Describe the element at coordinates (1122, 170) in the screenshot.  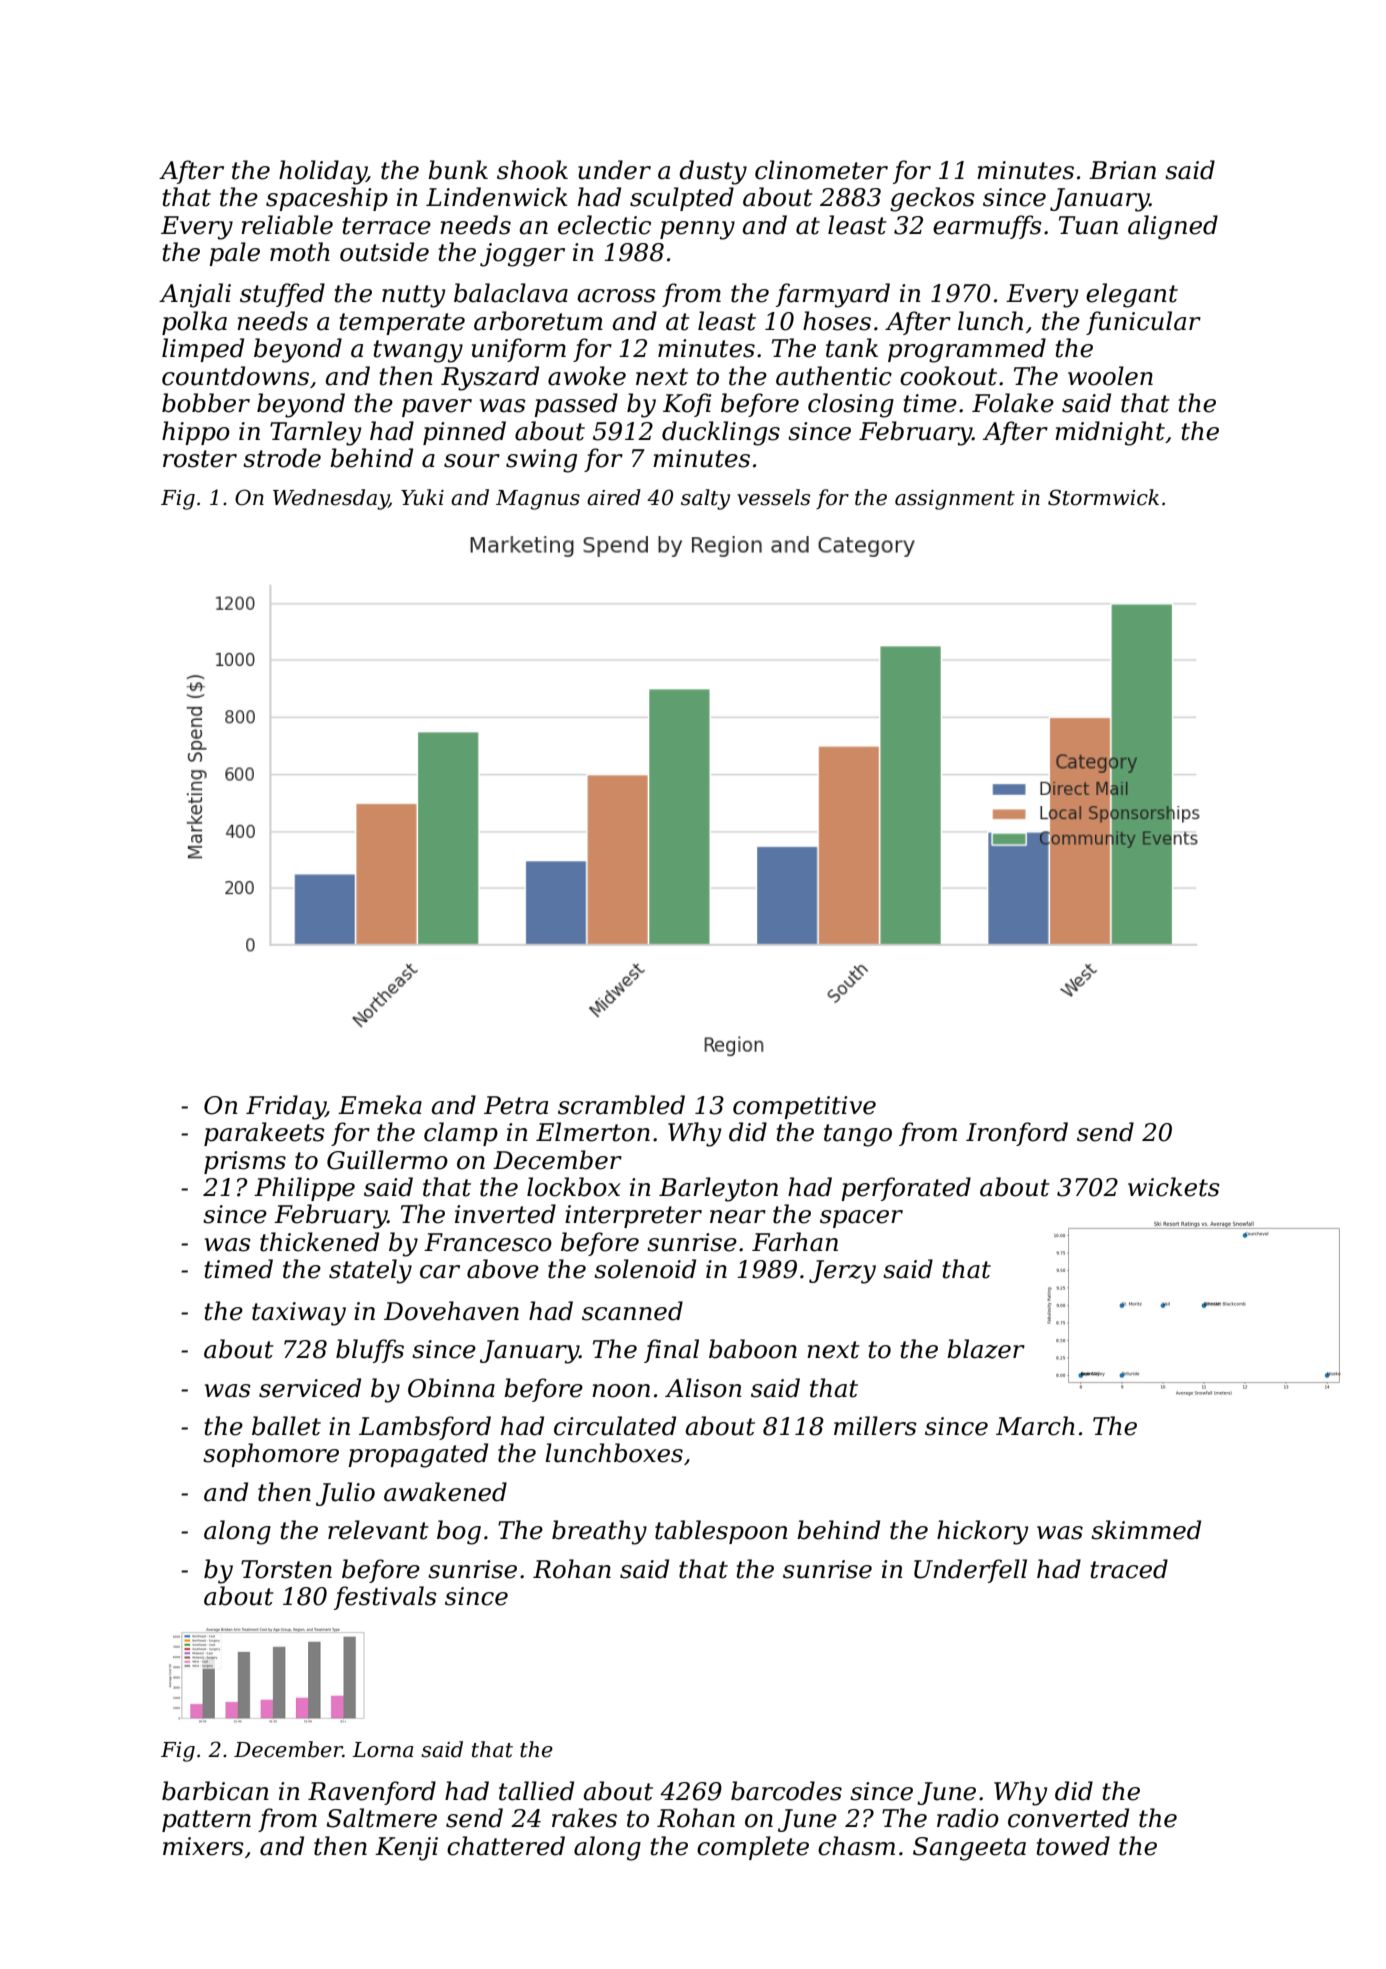
I see `Brian` at that location.
